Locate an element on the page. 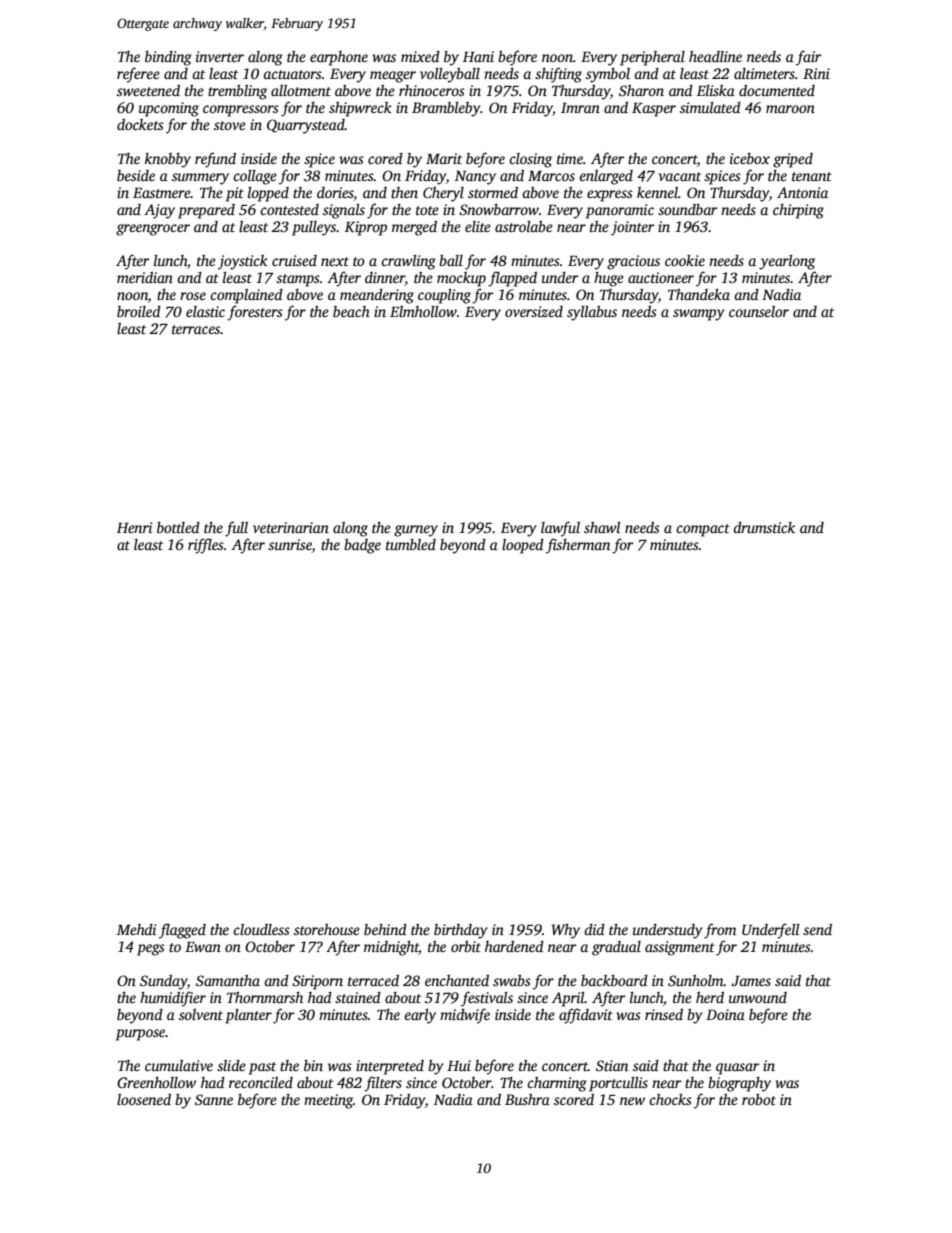  gurney is located at coordinates (416, 531).
